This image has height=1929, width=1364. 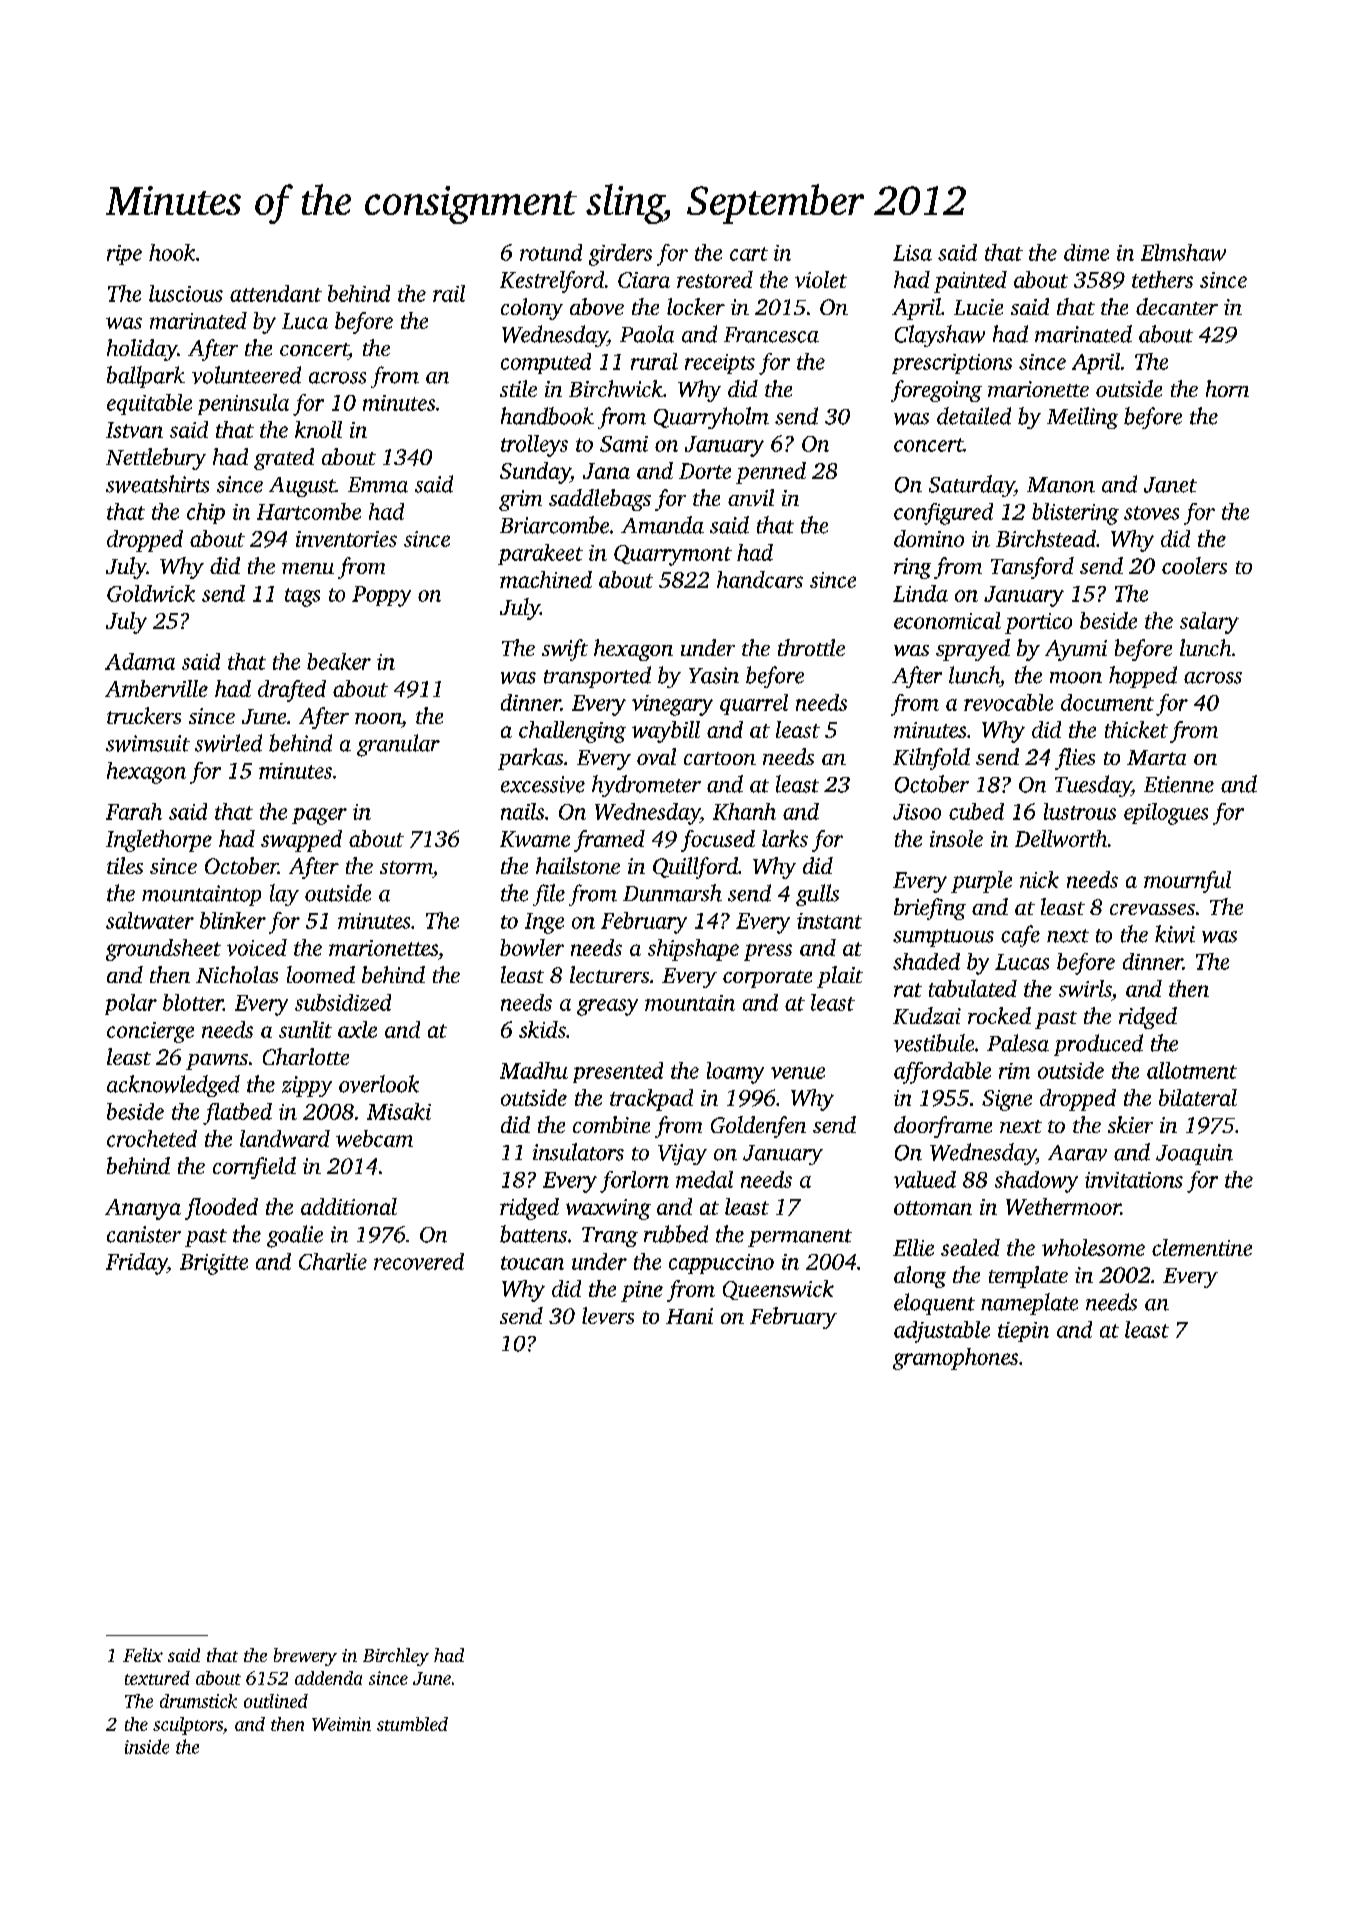 I want to click on Hani, so click(x=689, y=1316).
